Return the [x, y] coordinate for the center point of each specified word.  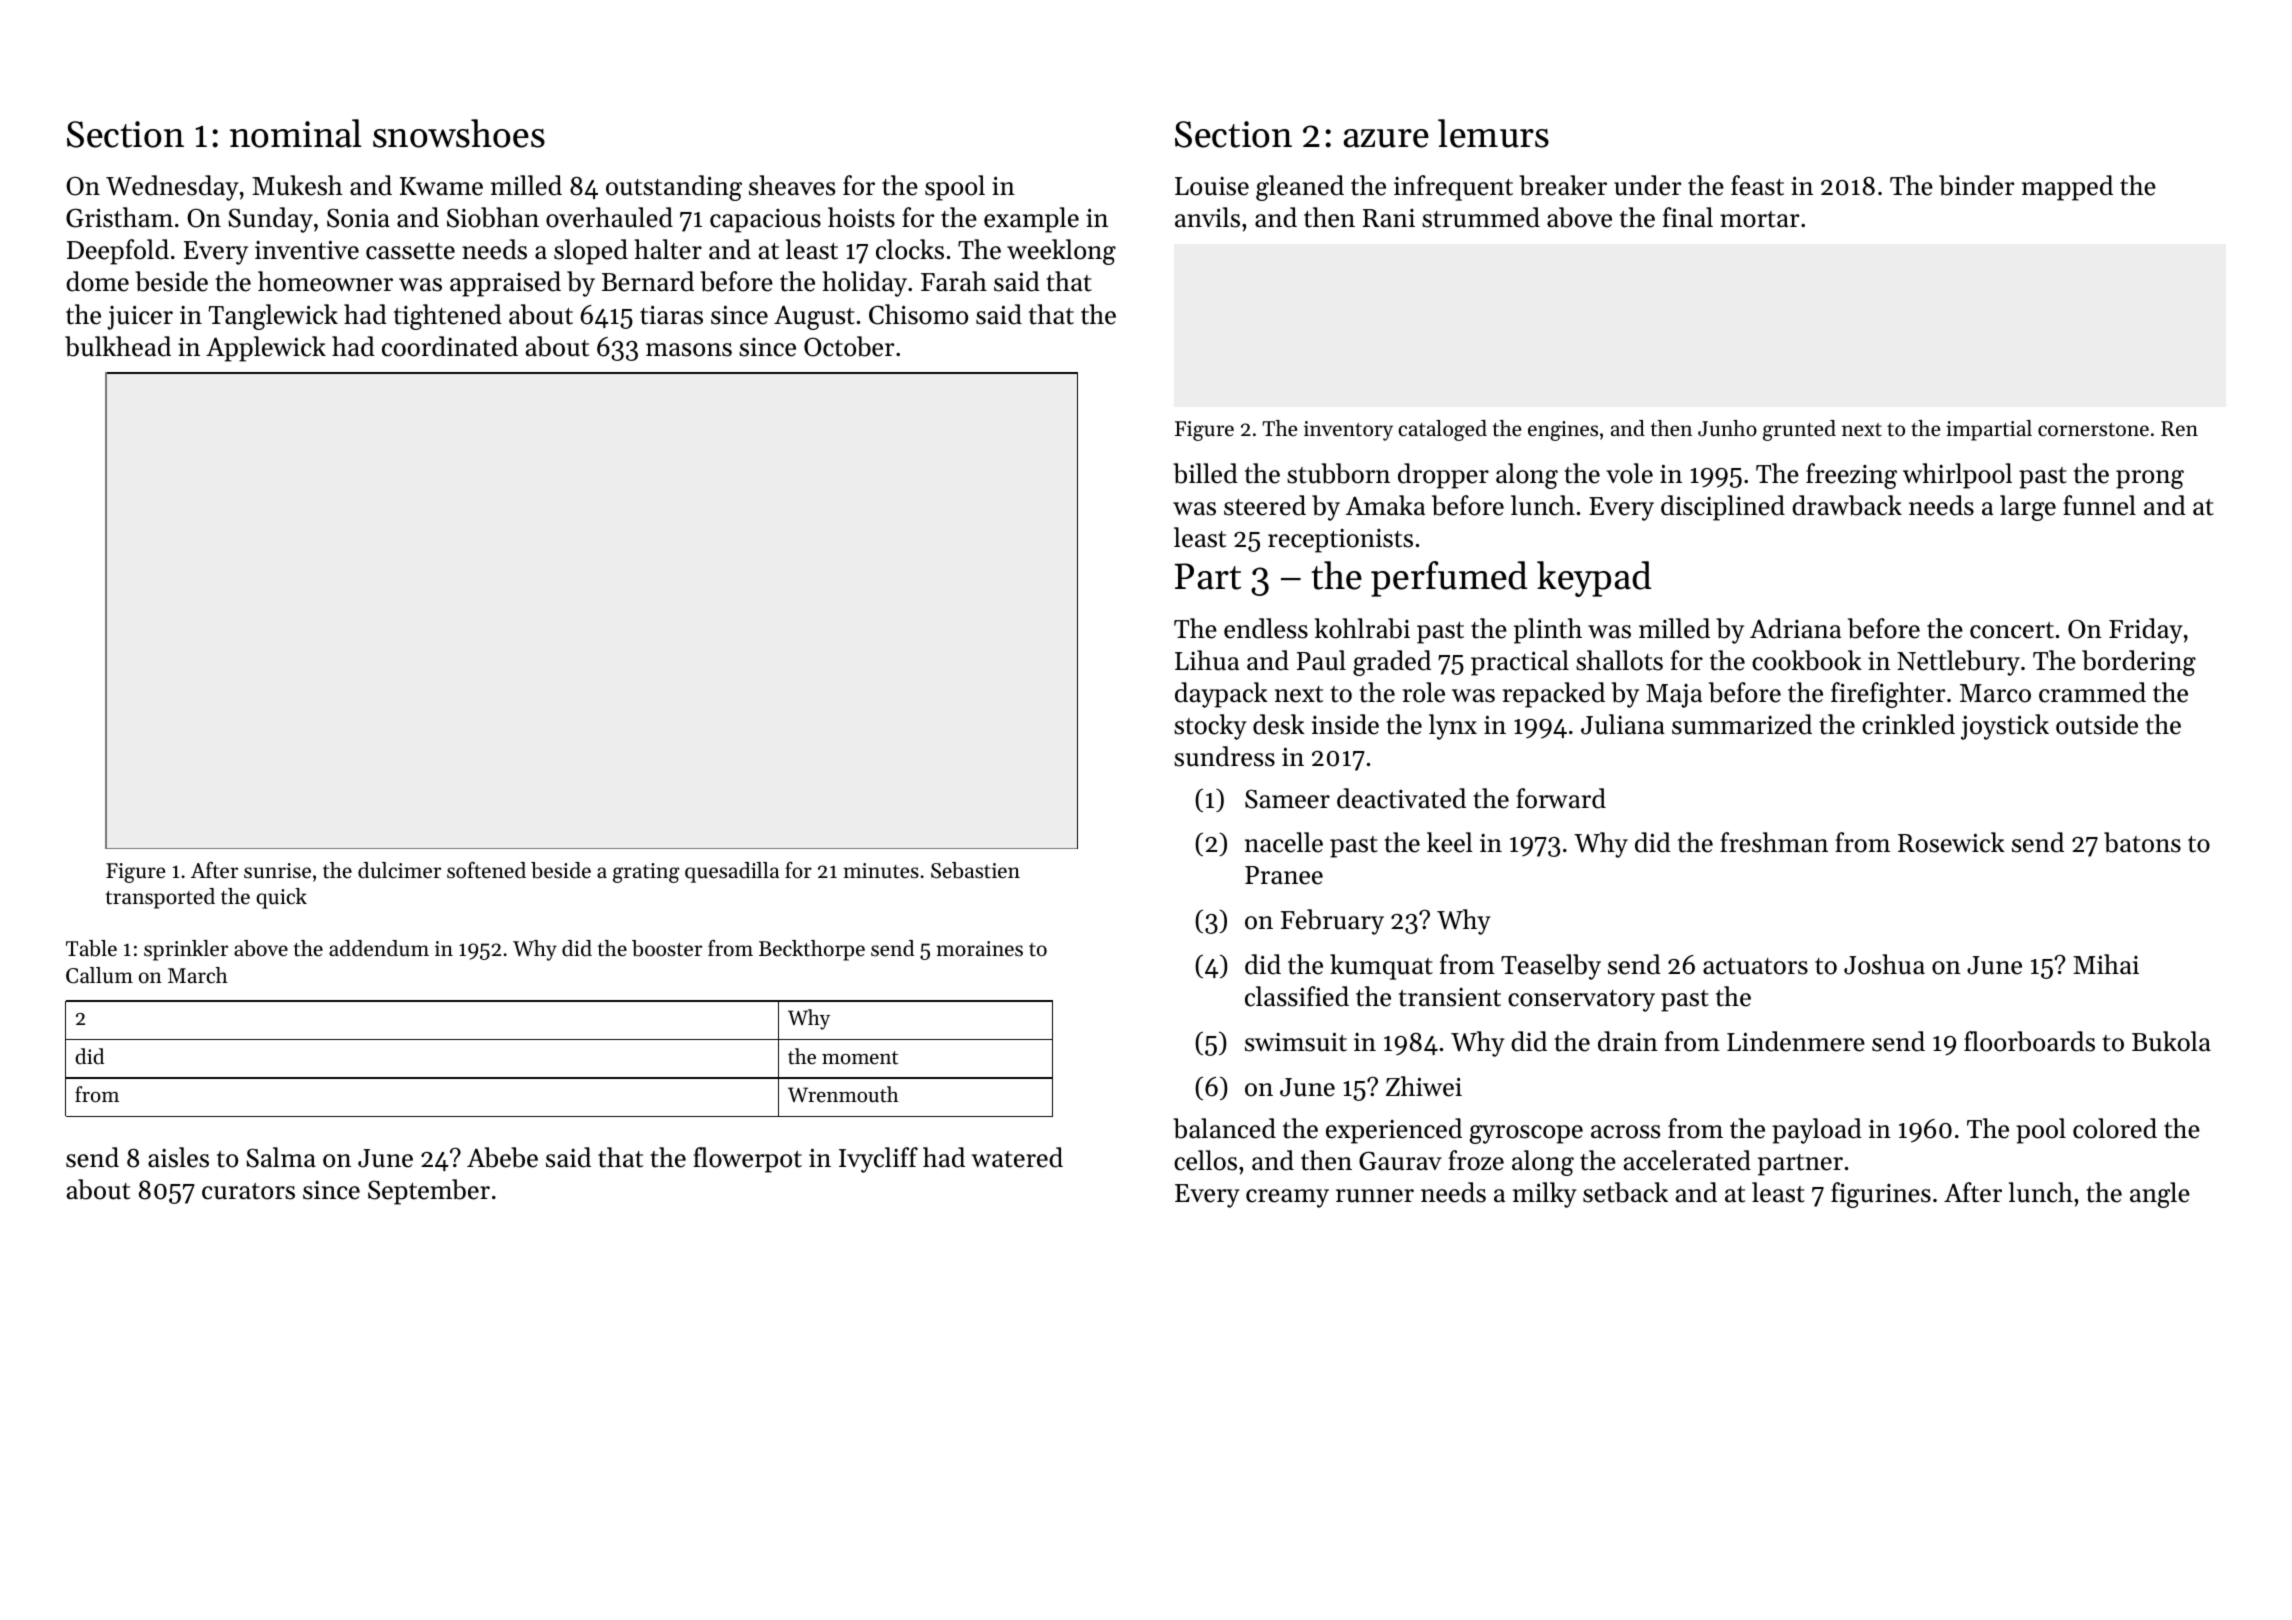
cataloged [1442, 430]
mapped [2067, 188]
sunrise [277, 871]
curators [248, 1191]
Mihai [2106, 964]
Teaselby [1551, 967]
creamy [1287, 1198]
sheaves [792, 185]
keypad [1594, 579]
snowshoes [459, 133]
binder [1976, 185]
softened [486, 870]
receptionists [1340, 541]
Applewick [266, 349]
